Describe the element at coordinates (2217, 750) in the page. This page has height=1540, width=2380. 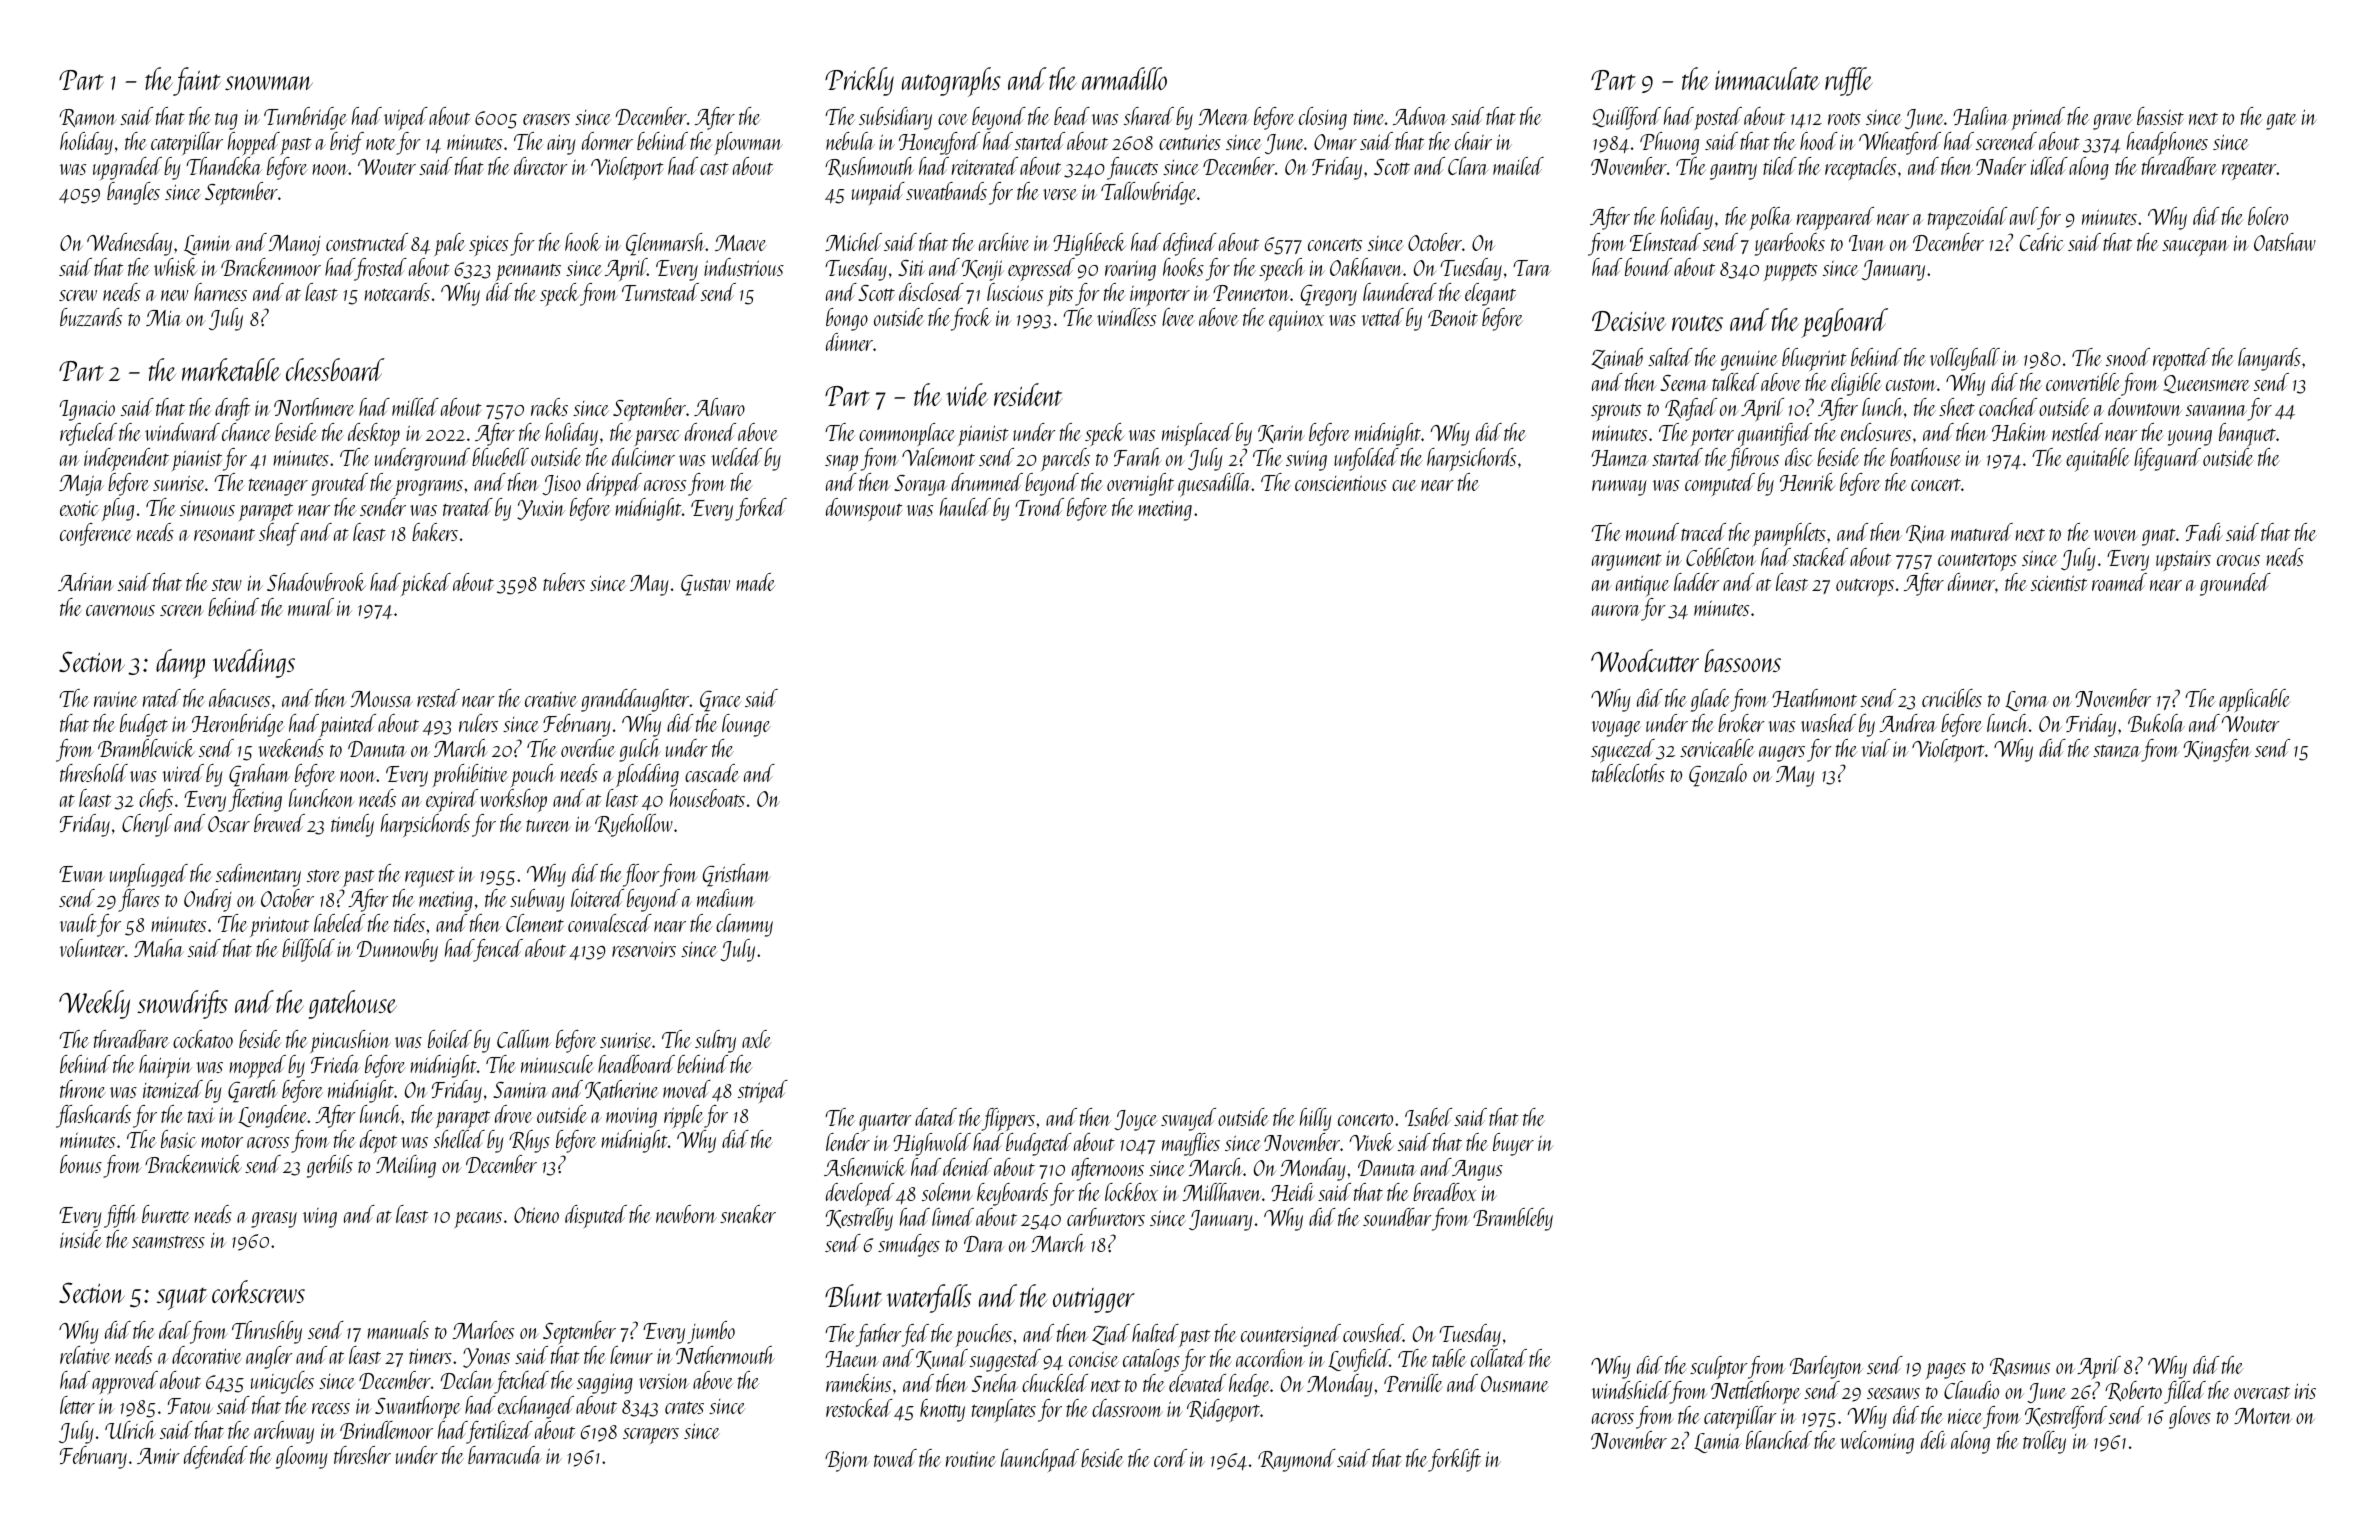
I see `Kingsfen` at that location.
